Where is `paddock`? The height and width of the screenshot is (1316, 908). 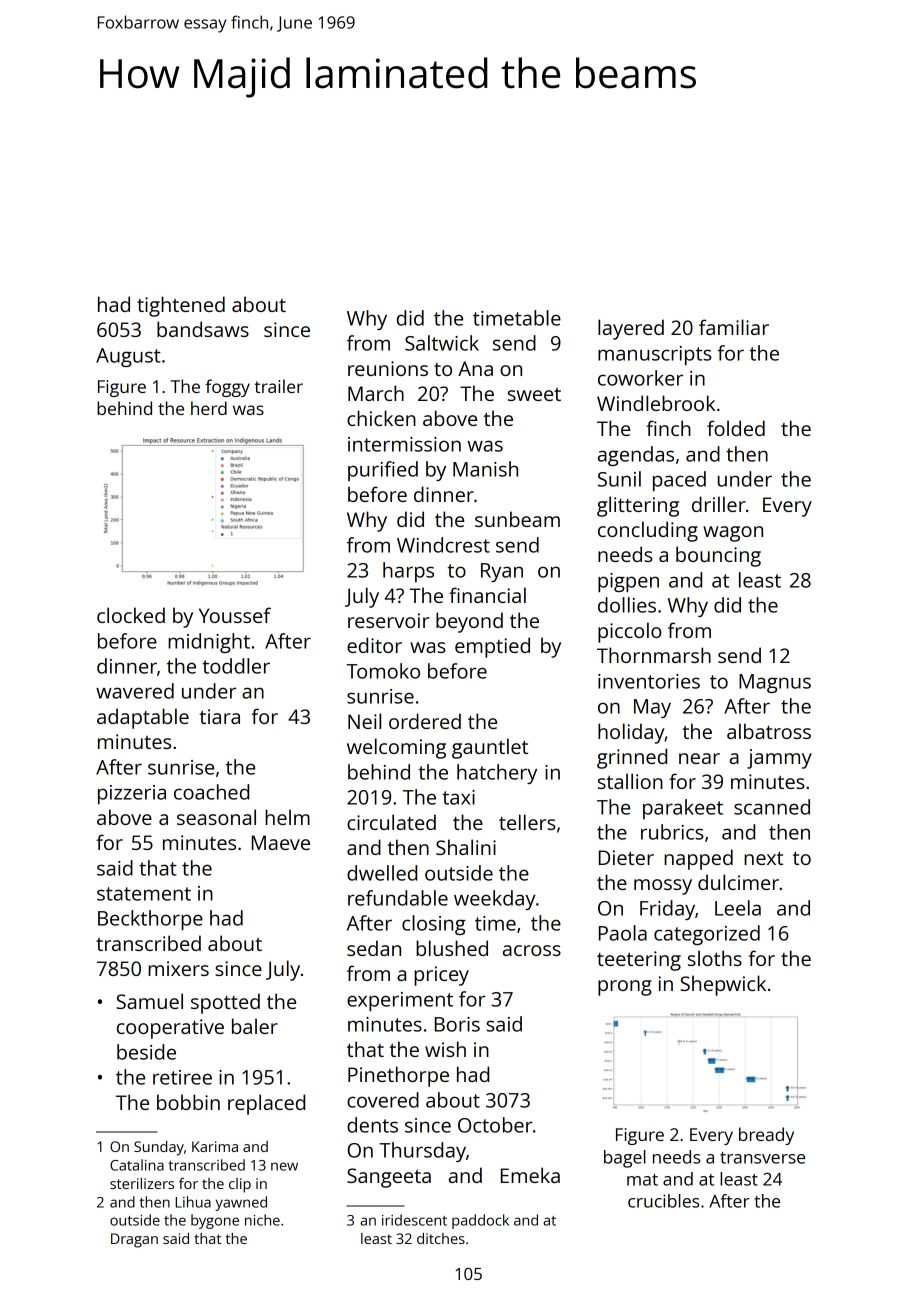 paddock is located at coordinates (480, 1221).
